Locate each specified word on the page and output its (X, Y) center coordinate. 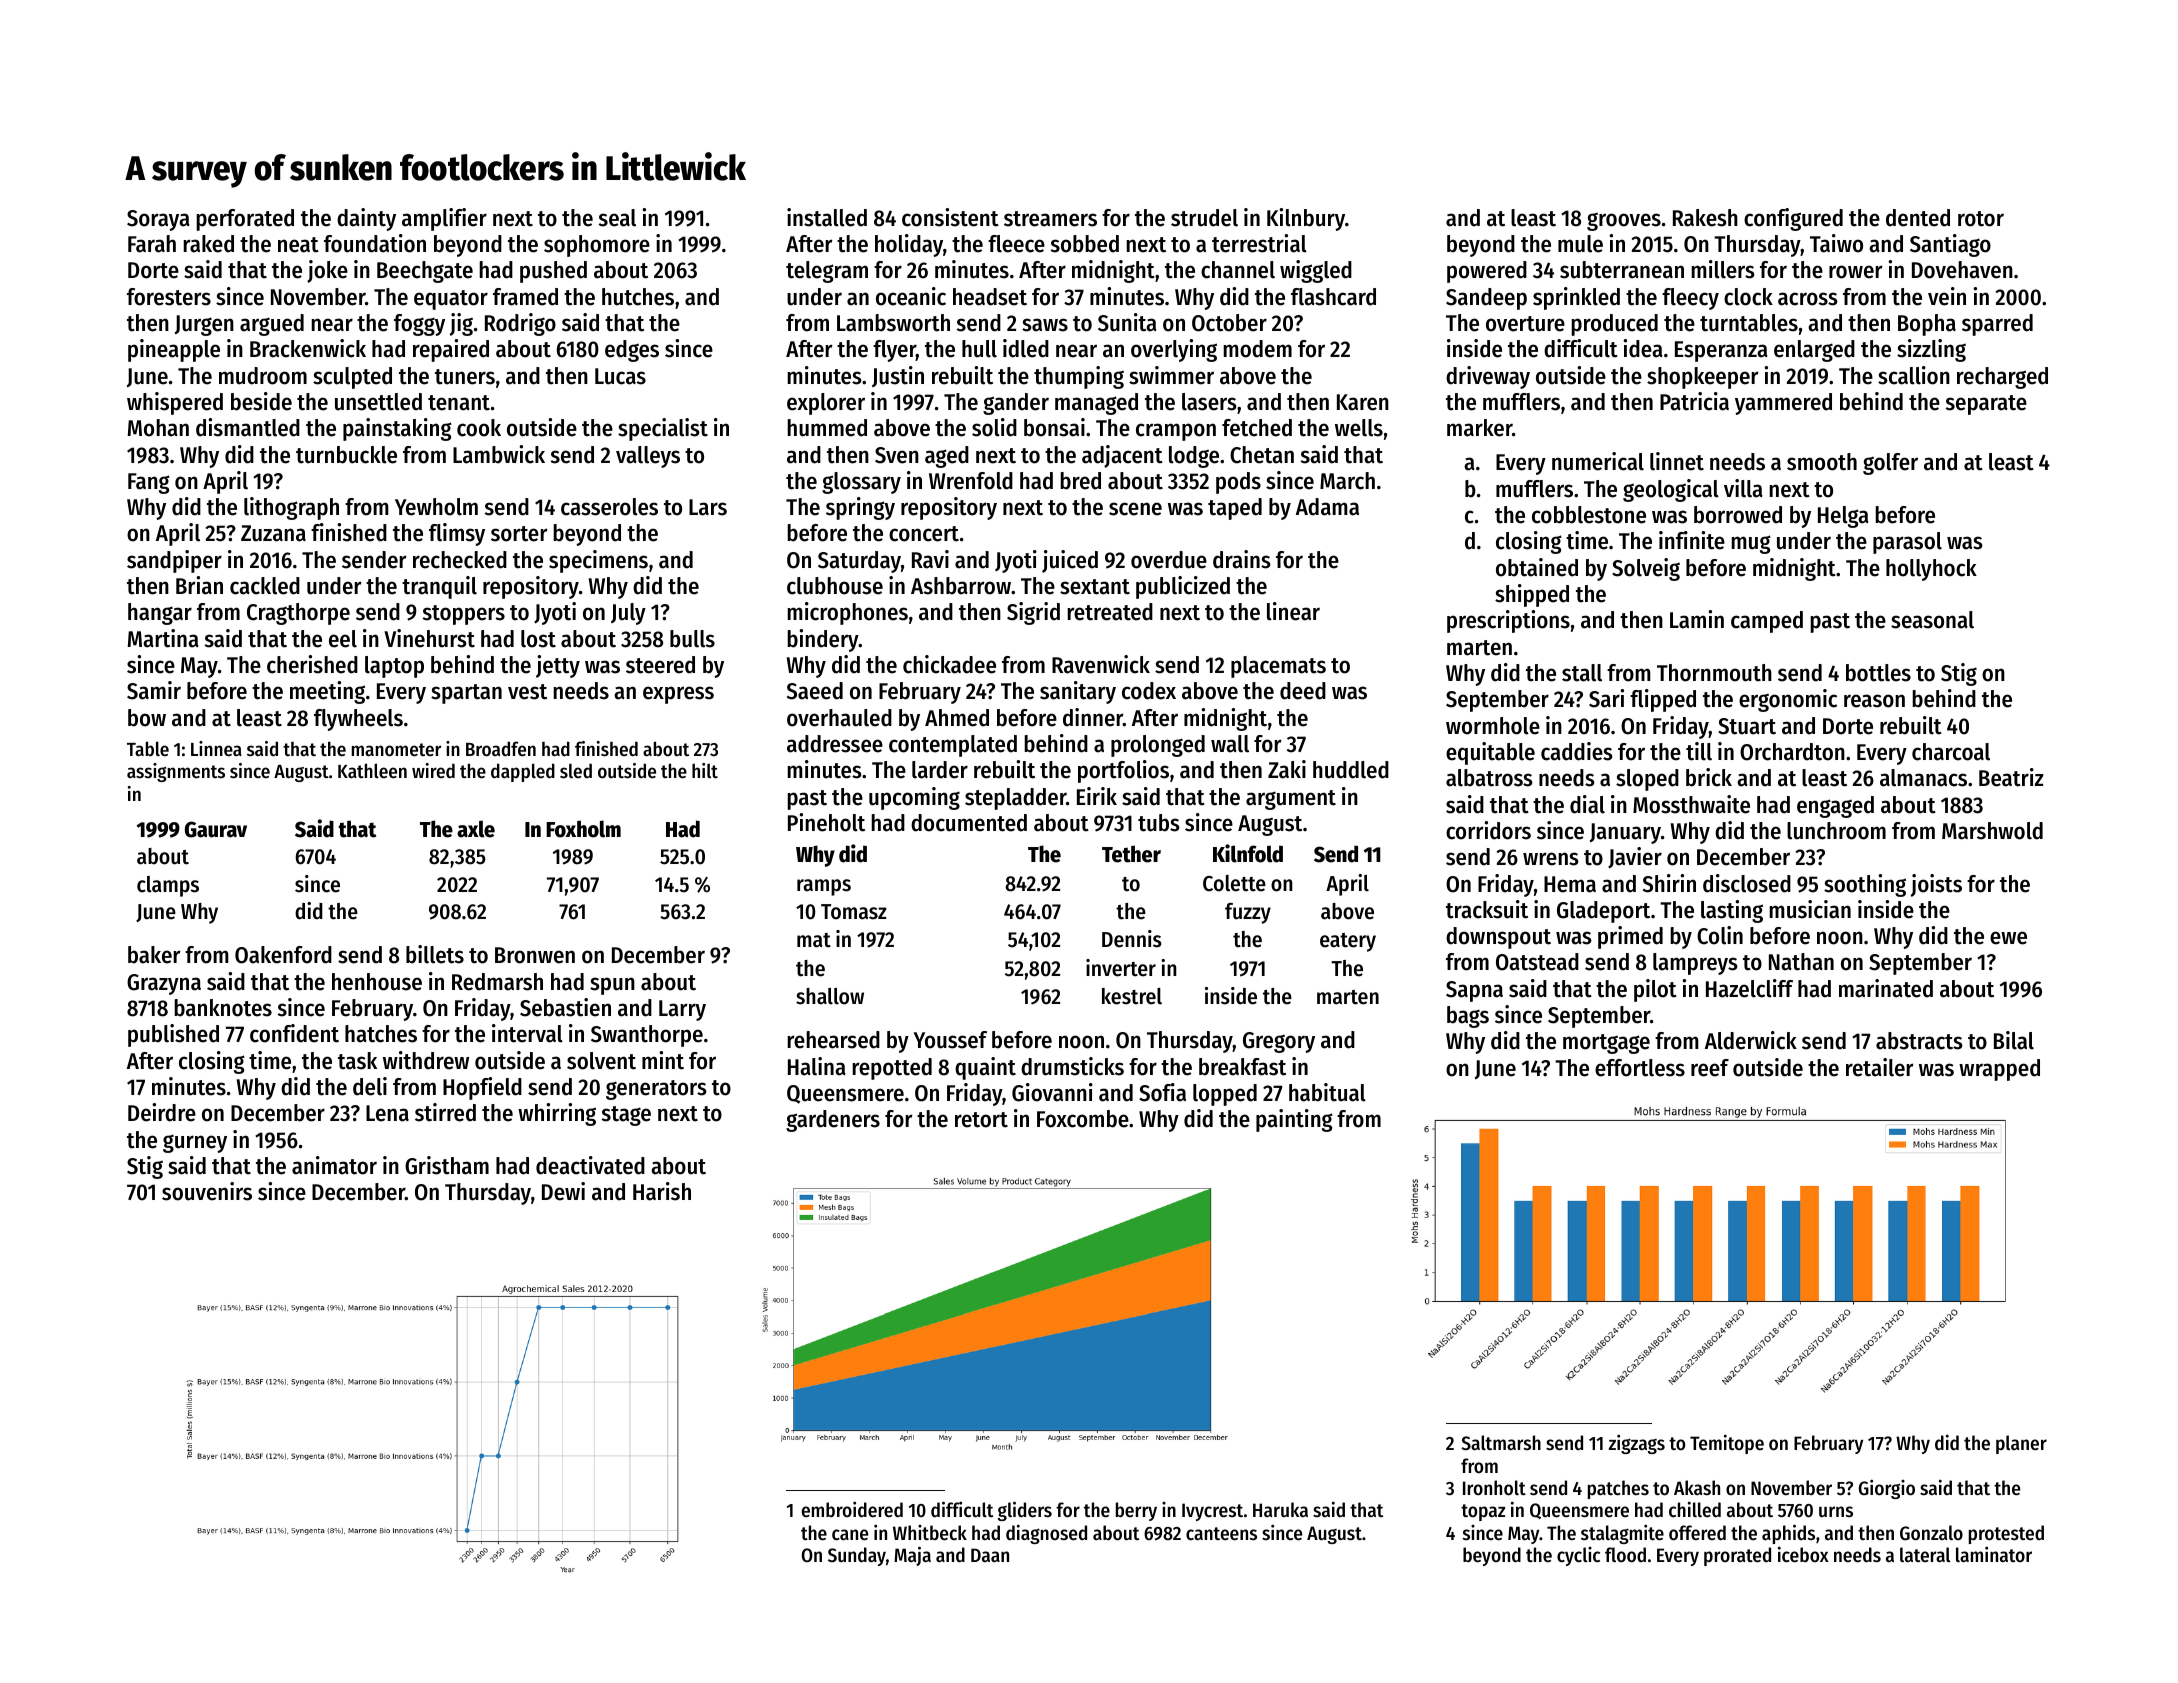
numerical (1598, 461)
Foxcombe (1083, 1119)
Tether (1131, 854)
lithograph (291, 508)
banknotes (223, 1008)
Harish (662, 1191)
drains (1242, 559)
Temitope (1727, 1444)
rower (1856, 272)
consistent (950, 217)
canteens (1221, 1534)
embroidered (852, 1509)
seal (617, 218)
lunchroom (1836, 831)
